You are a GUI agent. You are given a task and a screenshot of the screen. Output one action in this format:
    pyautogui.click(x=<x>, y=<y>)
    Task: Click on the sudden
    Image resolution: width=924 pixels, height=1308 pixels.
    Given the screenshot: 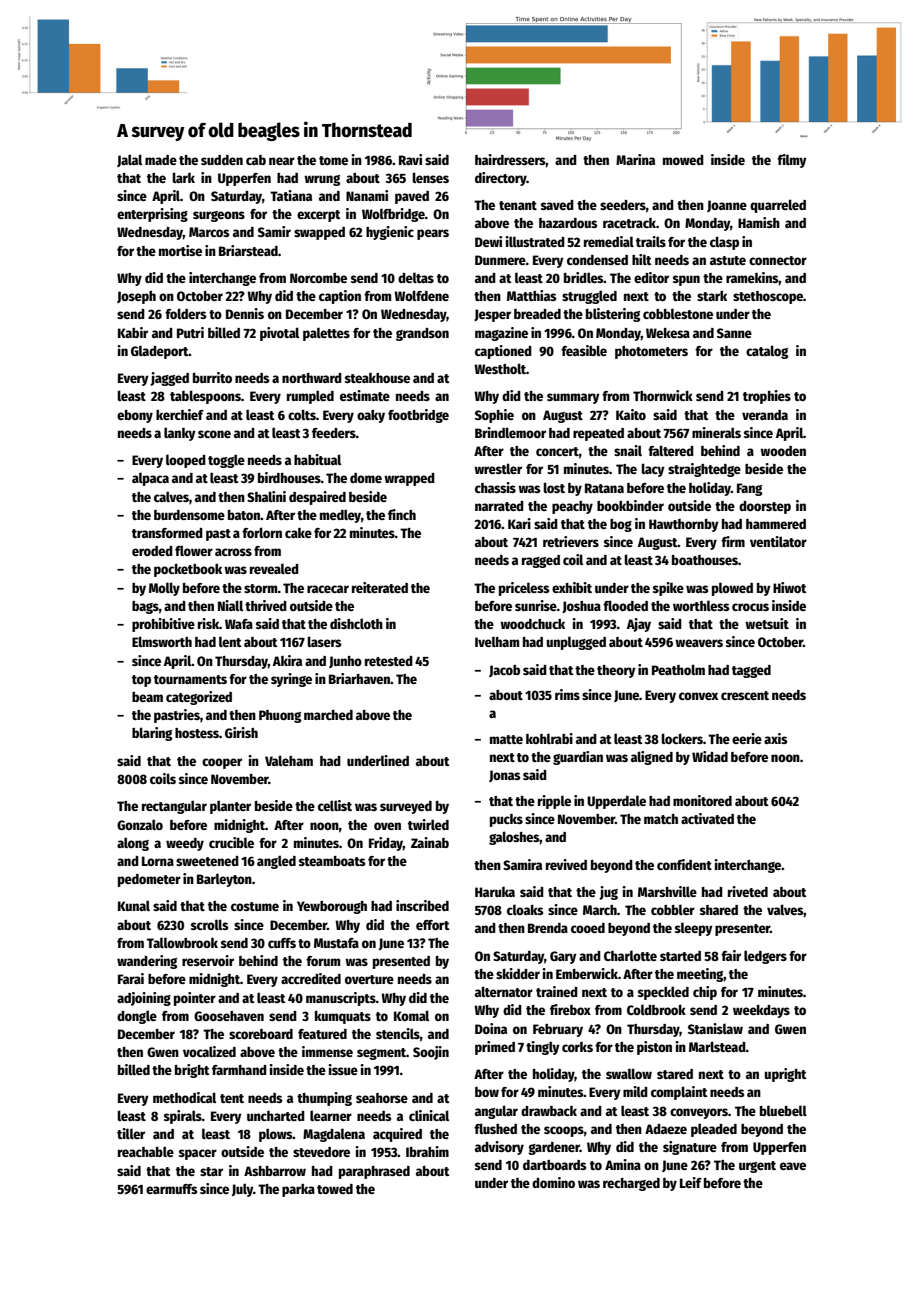 What is the action you would take?
    pyautogui.click(x=222, y=160)
